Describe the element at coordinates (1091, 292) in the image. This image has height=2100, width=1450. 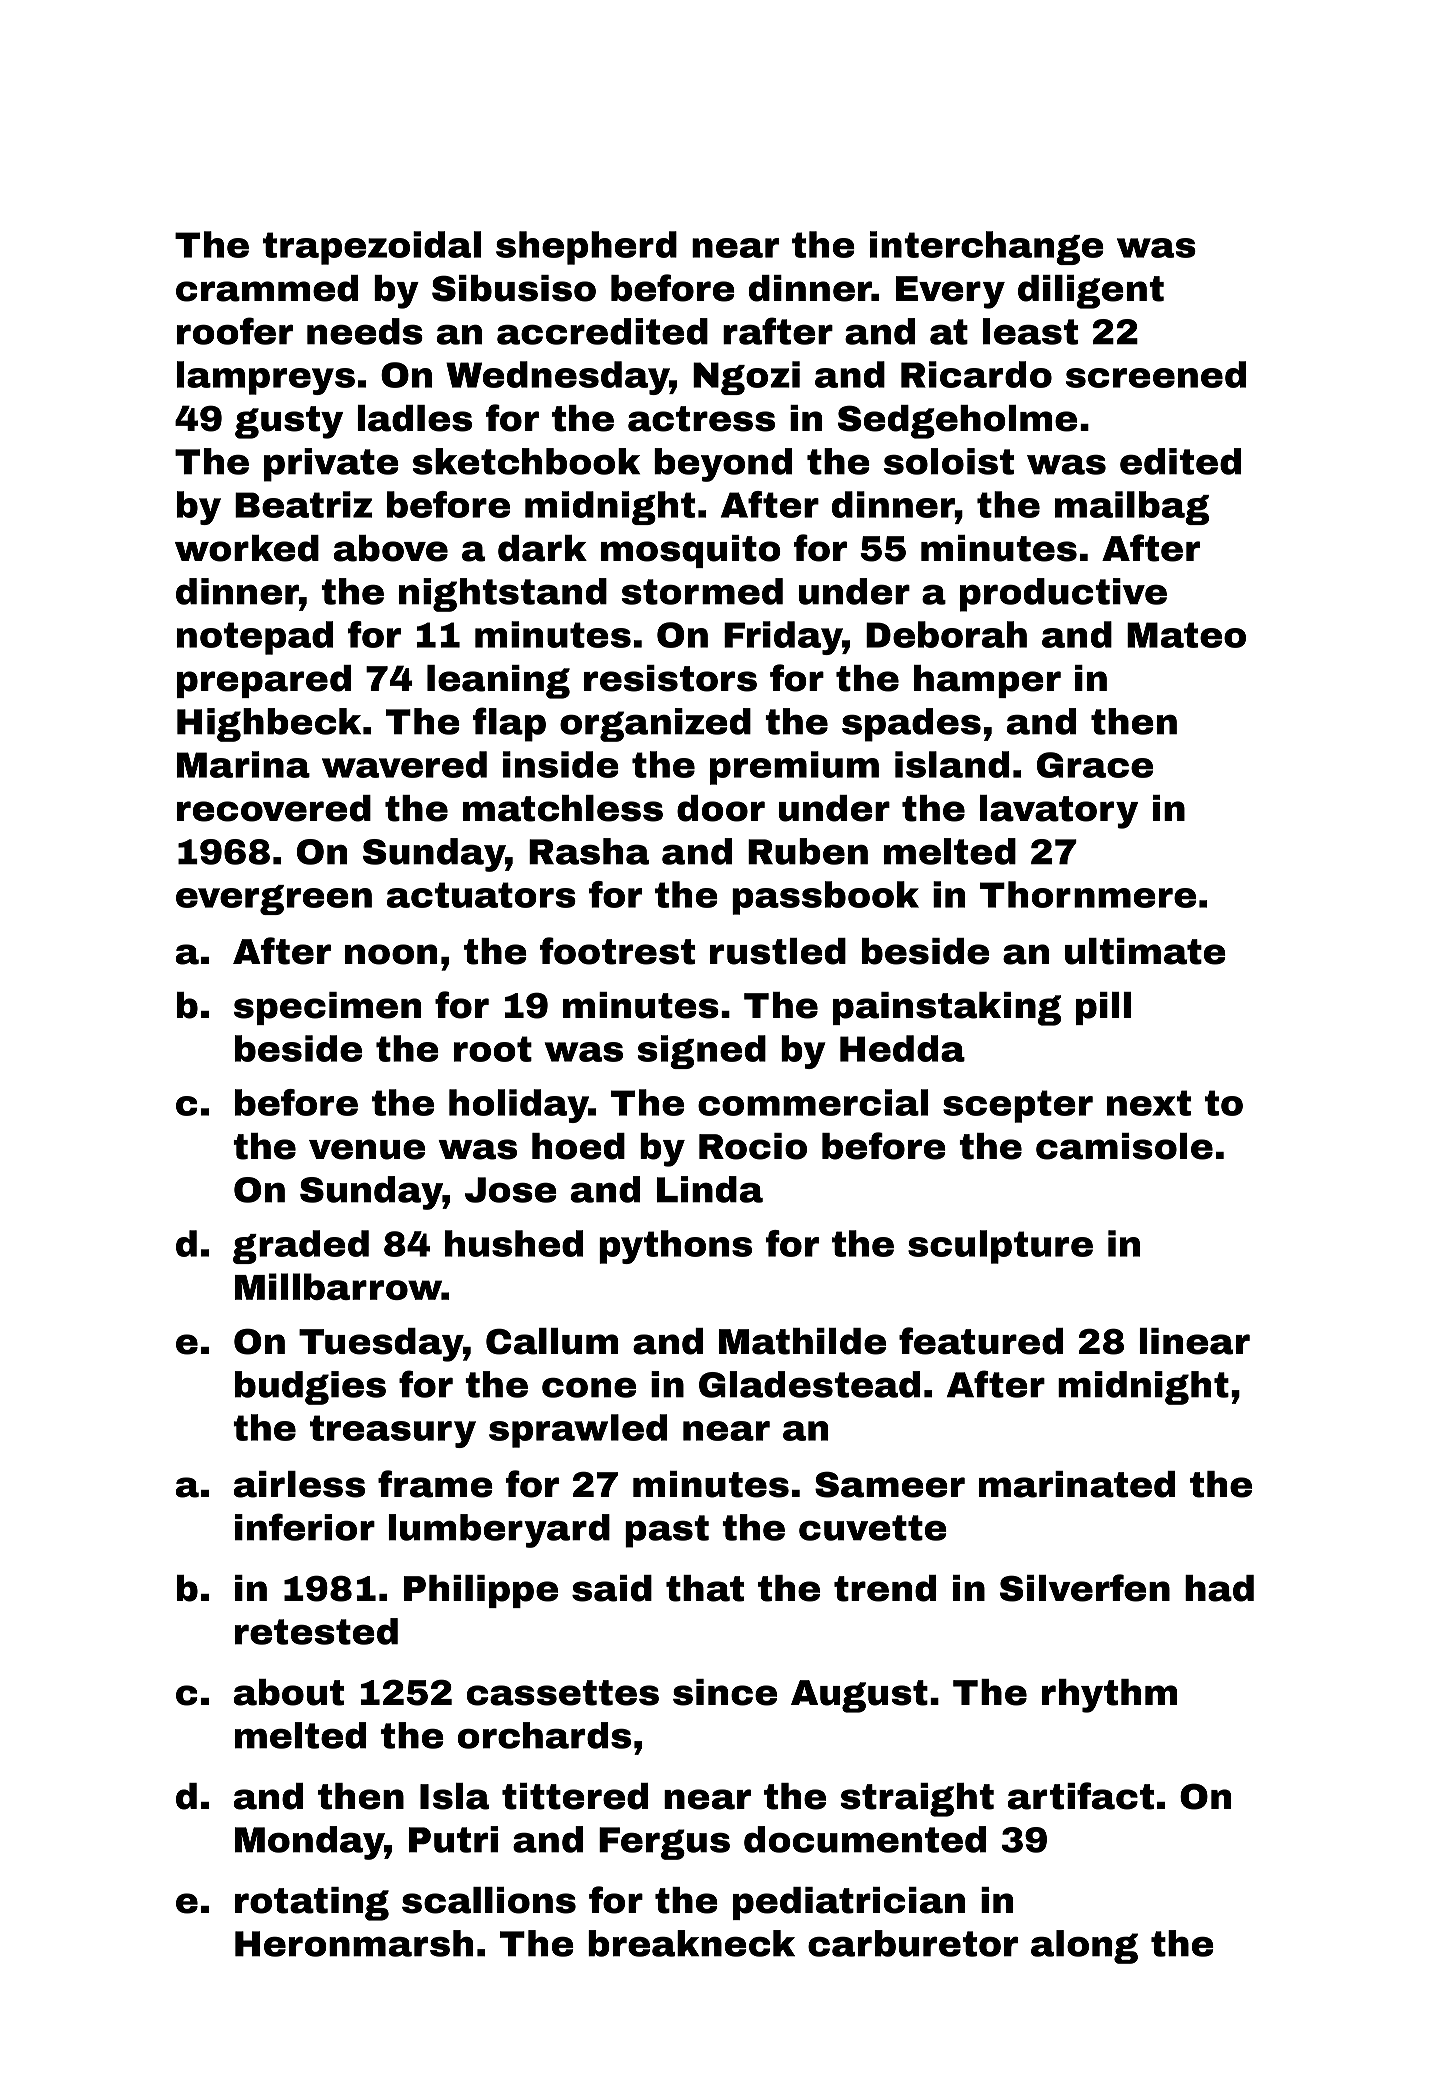
I see `diligent` at that location.
